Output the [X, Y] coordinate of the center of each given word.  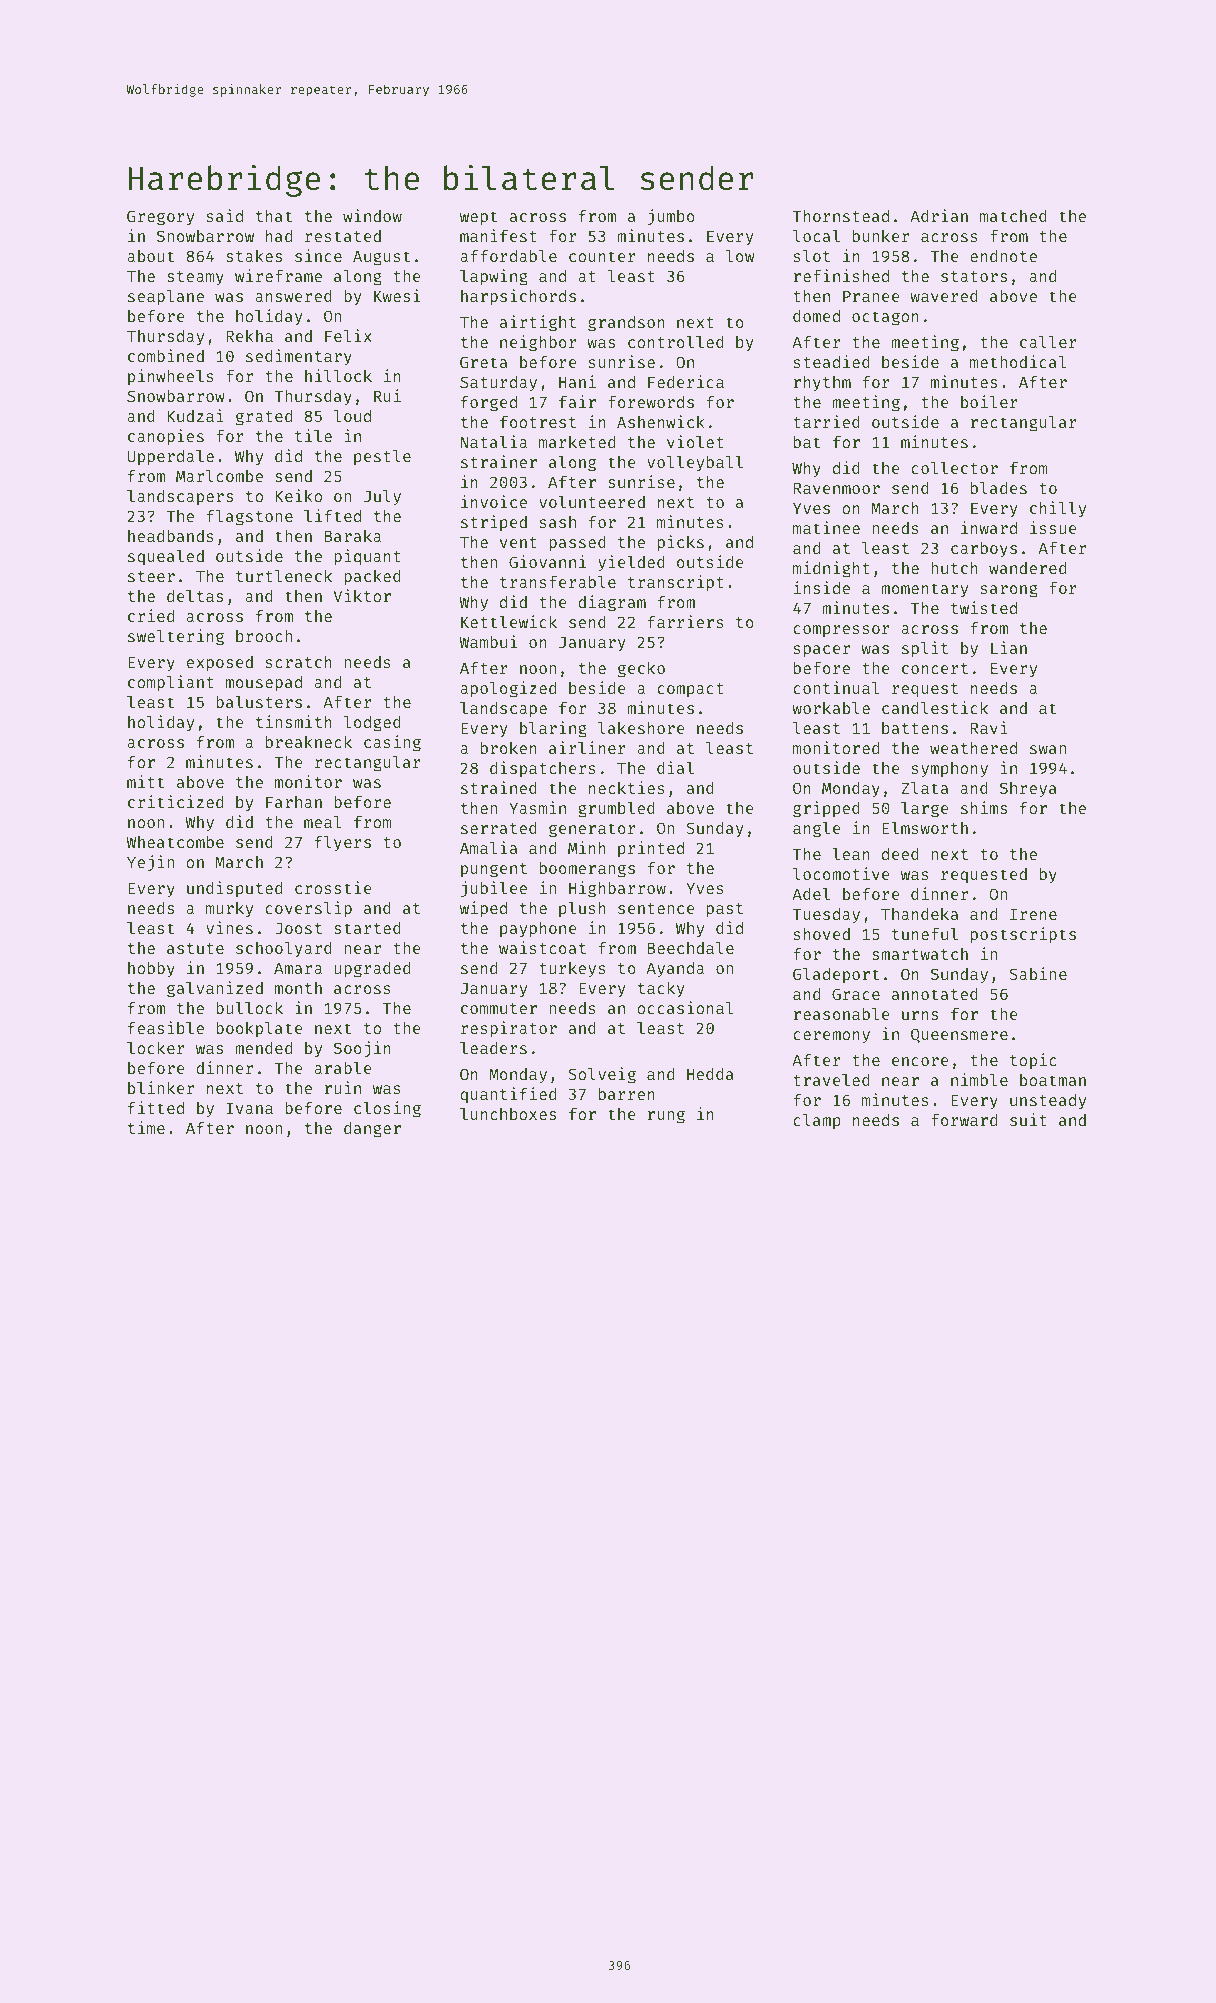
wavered [944, 296]
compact [691, 690]
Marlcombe [219, 476]
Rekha [249, 336]
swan [1048, 749]
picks [681, 543]
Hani [577, 381]
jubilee [494, 889]
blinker [161, 1087]
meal [322, 822]
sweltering [176, 637]
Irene [1033, 914]
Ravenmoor [837, 488]
